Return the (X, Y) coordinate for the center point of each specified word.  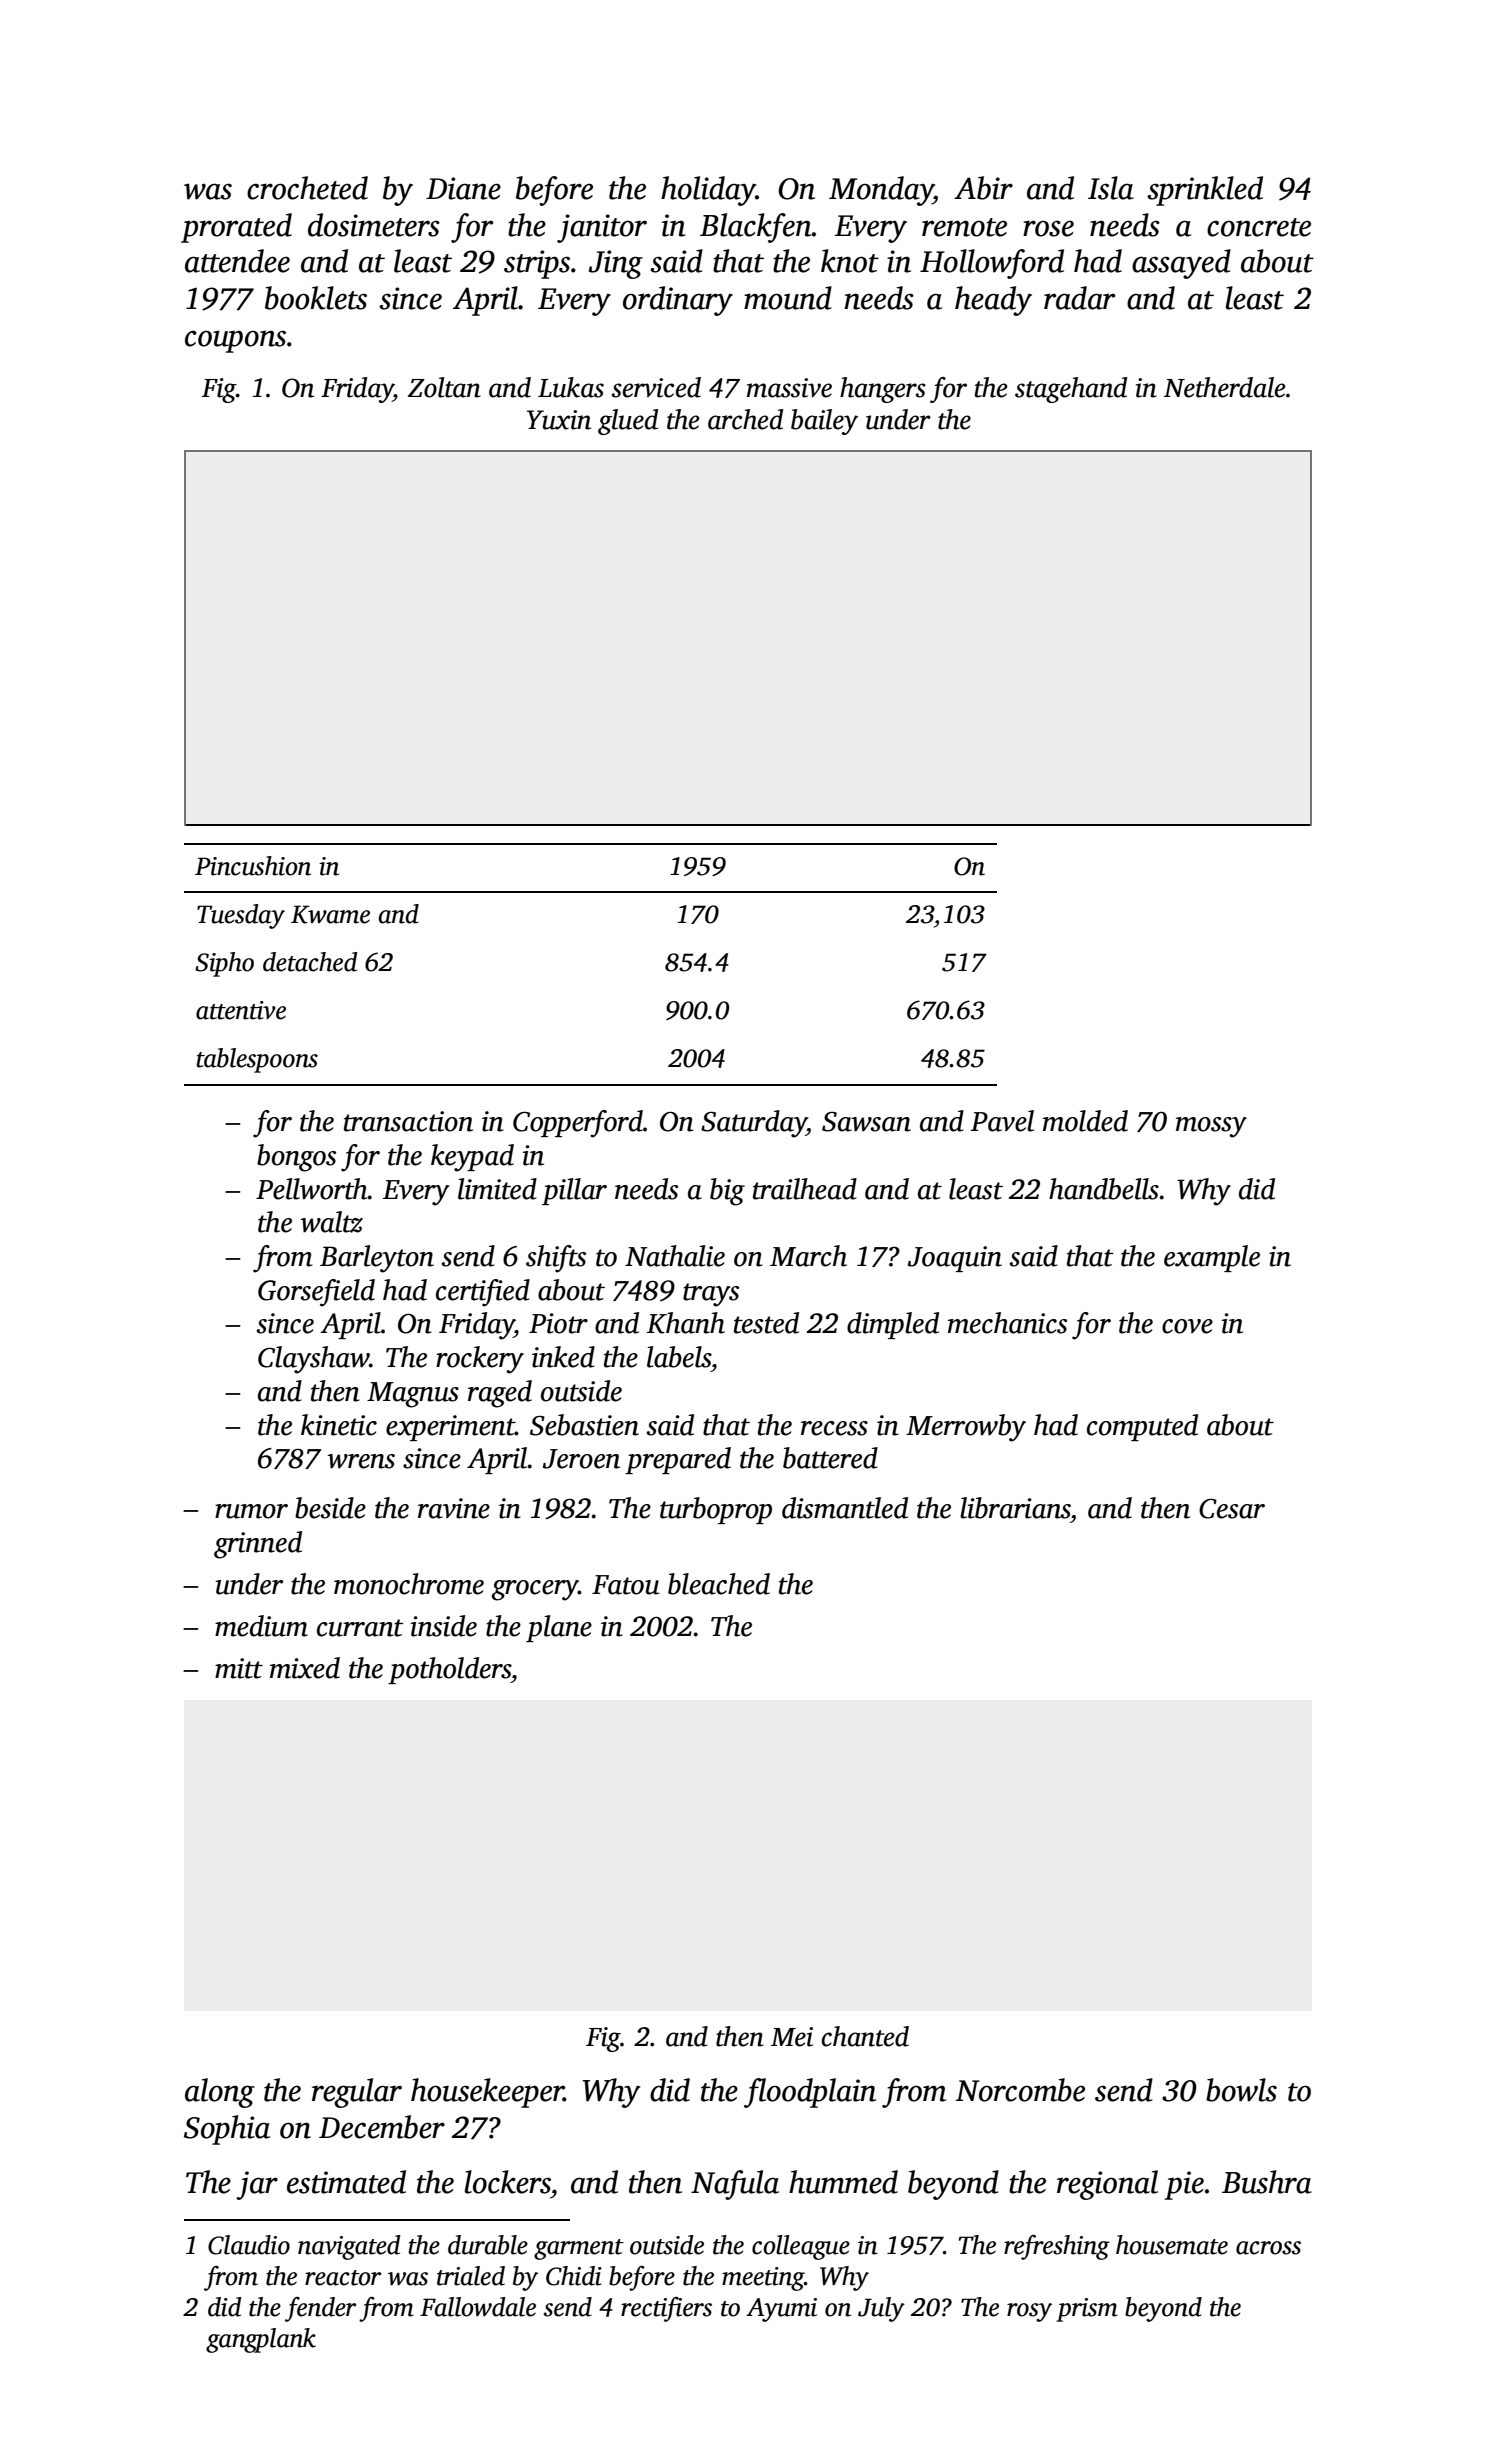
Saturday (754, 1124)
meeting (763, 2279)
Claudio (249, 2245)
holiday (708, 191)
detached (310, 962)
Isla (1111, 188)
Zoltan (444, 387)
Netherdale (1225, 387)
